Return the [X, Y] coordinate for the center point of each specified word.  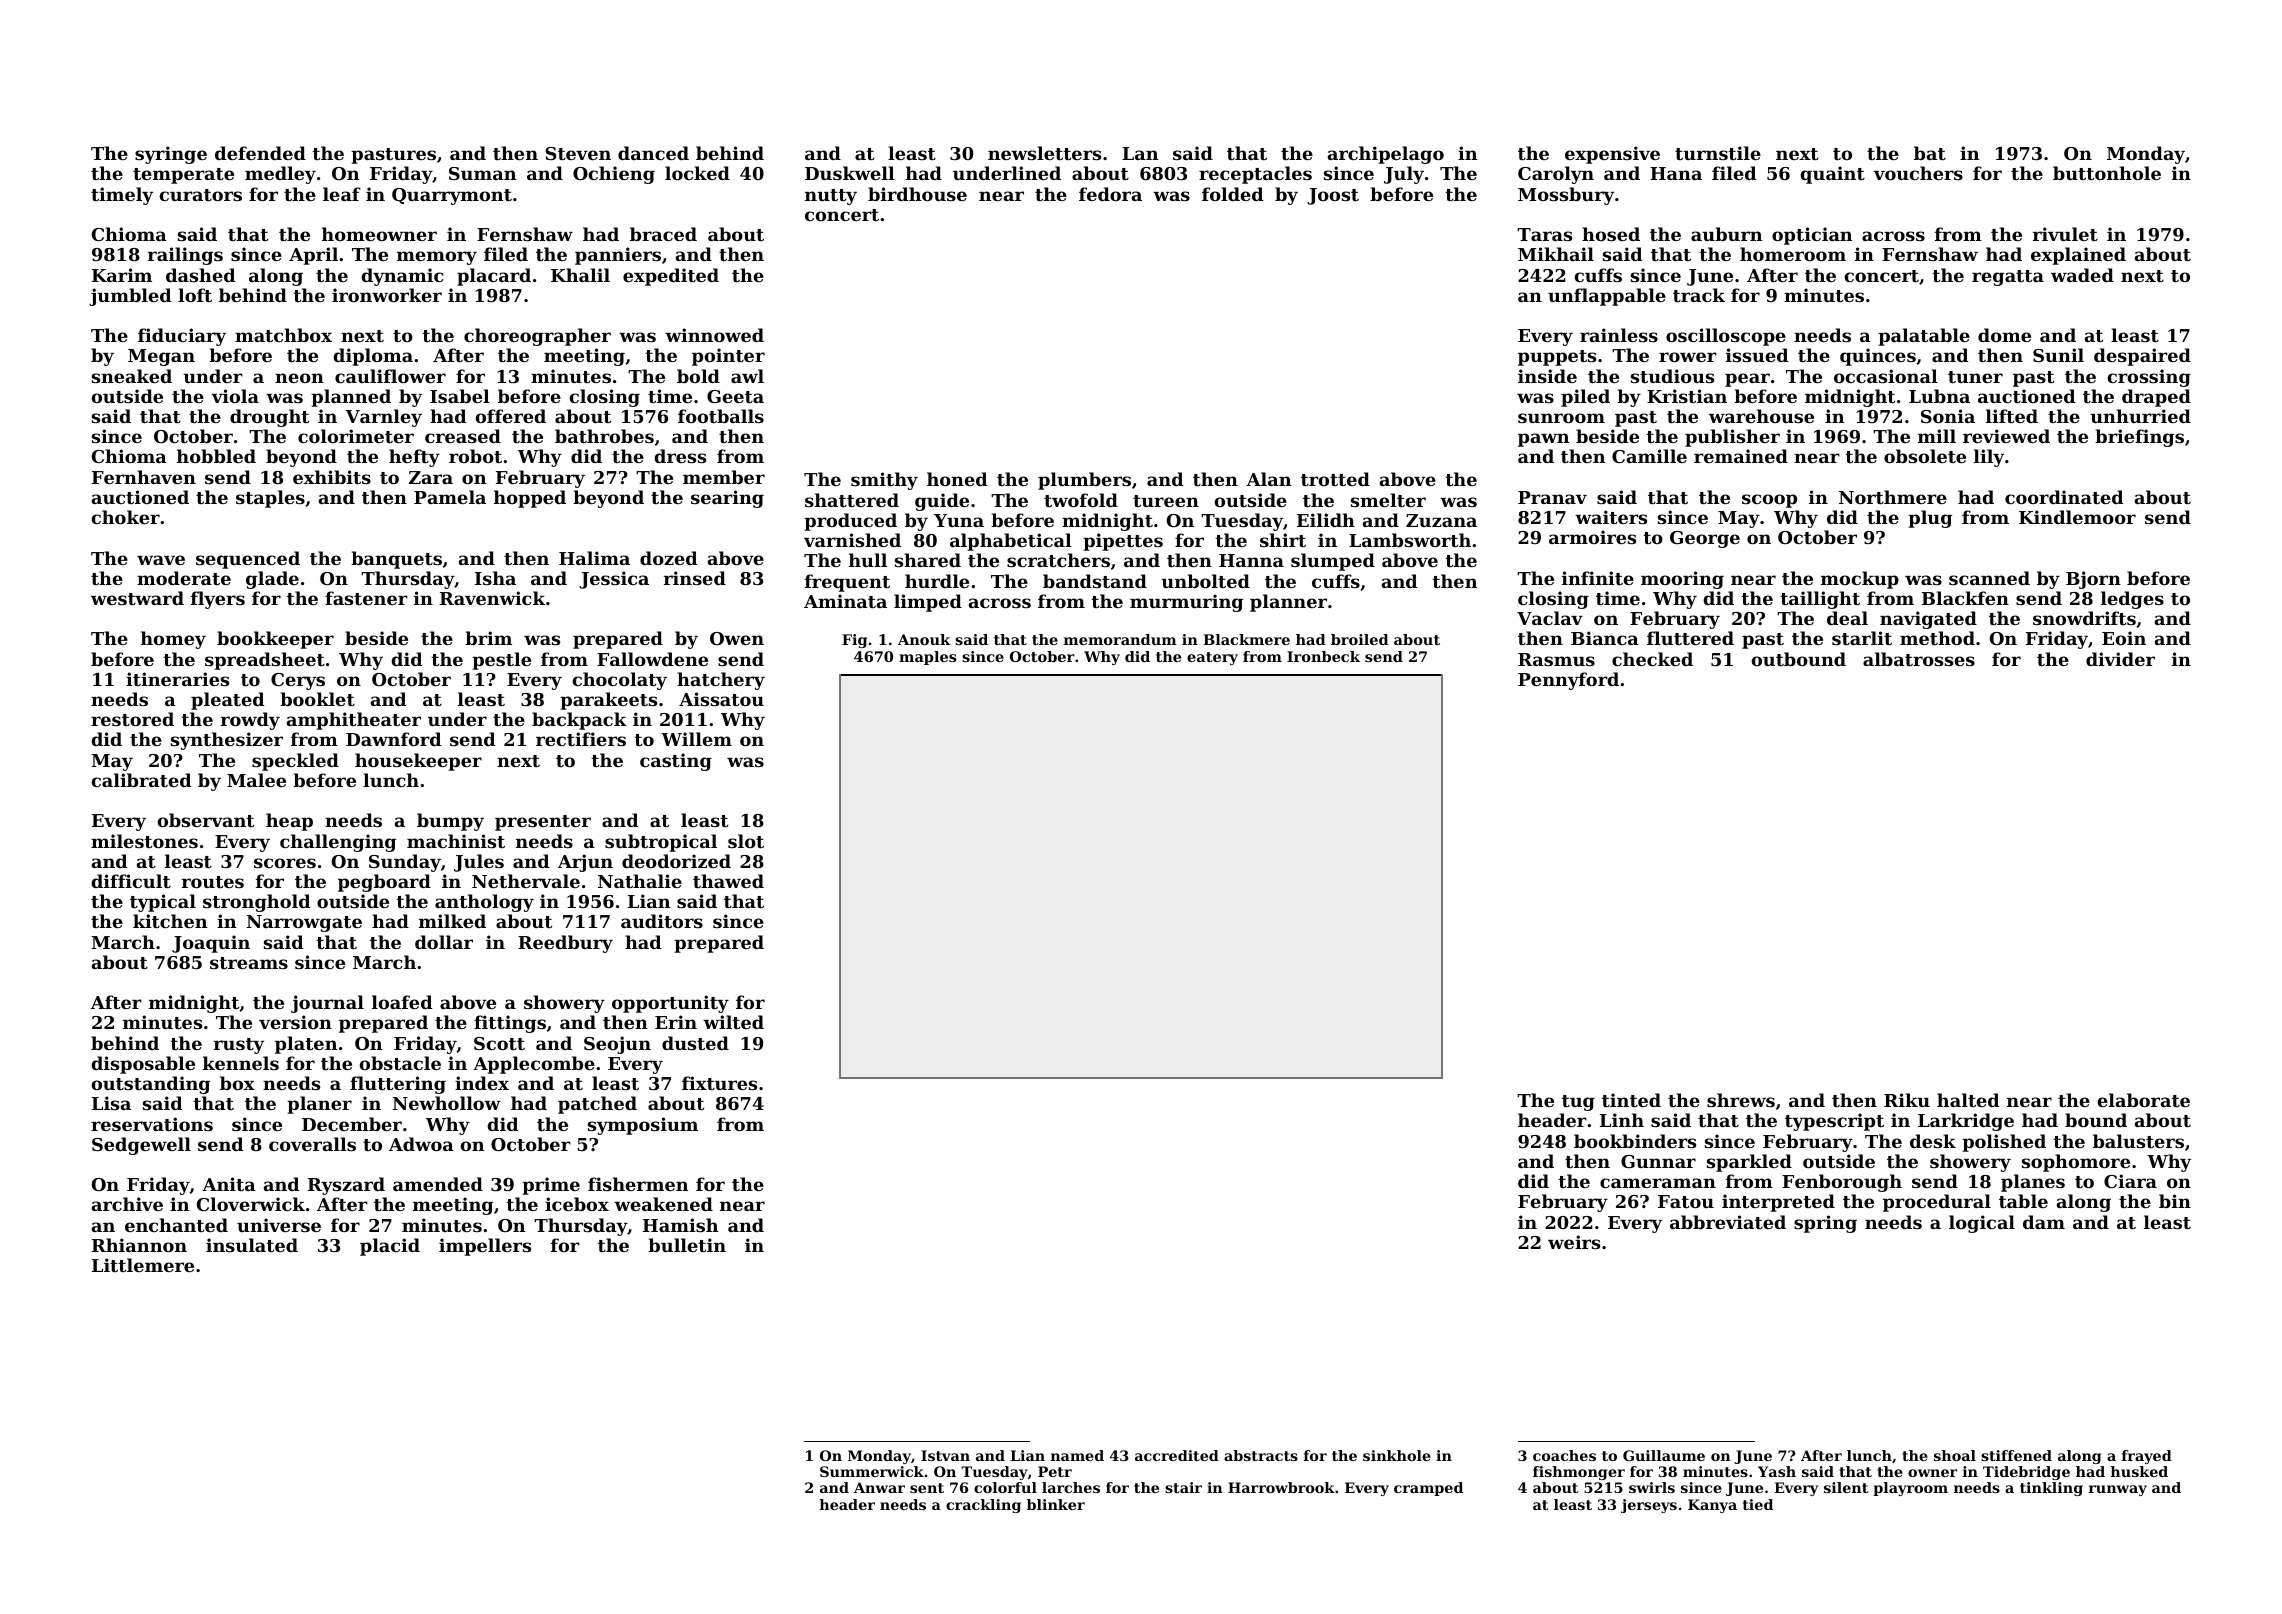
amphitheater [354, 721]
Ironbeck [1323, 656]
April [313, 256]
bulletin [687, 1245]
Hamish [680, 1225]
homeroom [1793, 254]
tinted [1631, 1100]
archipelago [1386, 155]
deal [1847, 618]
